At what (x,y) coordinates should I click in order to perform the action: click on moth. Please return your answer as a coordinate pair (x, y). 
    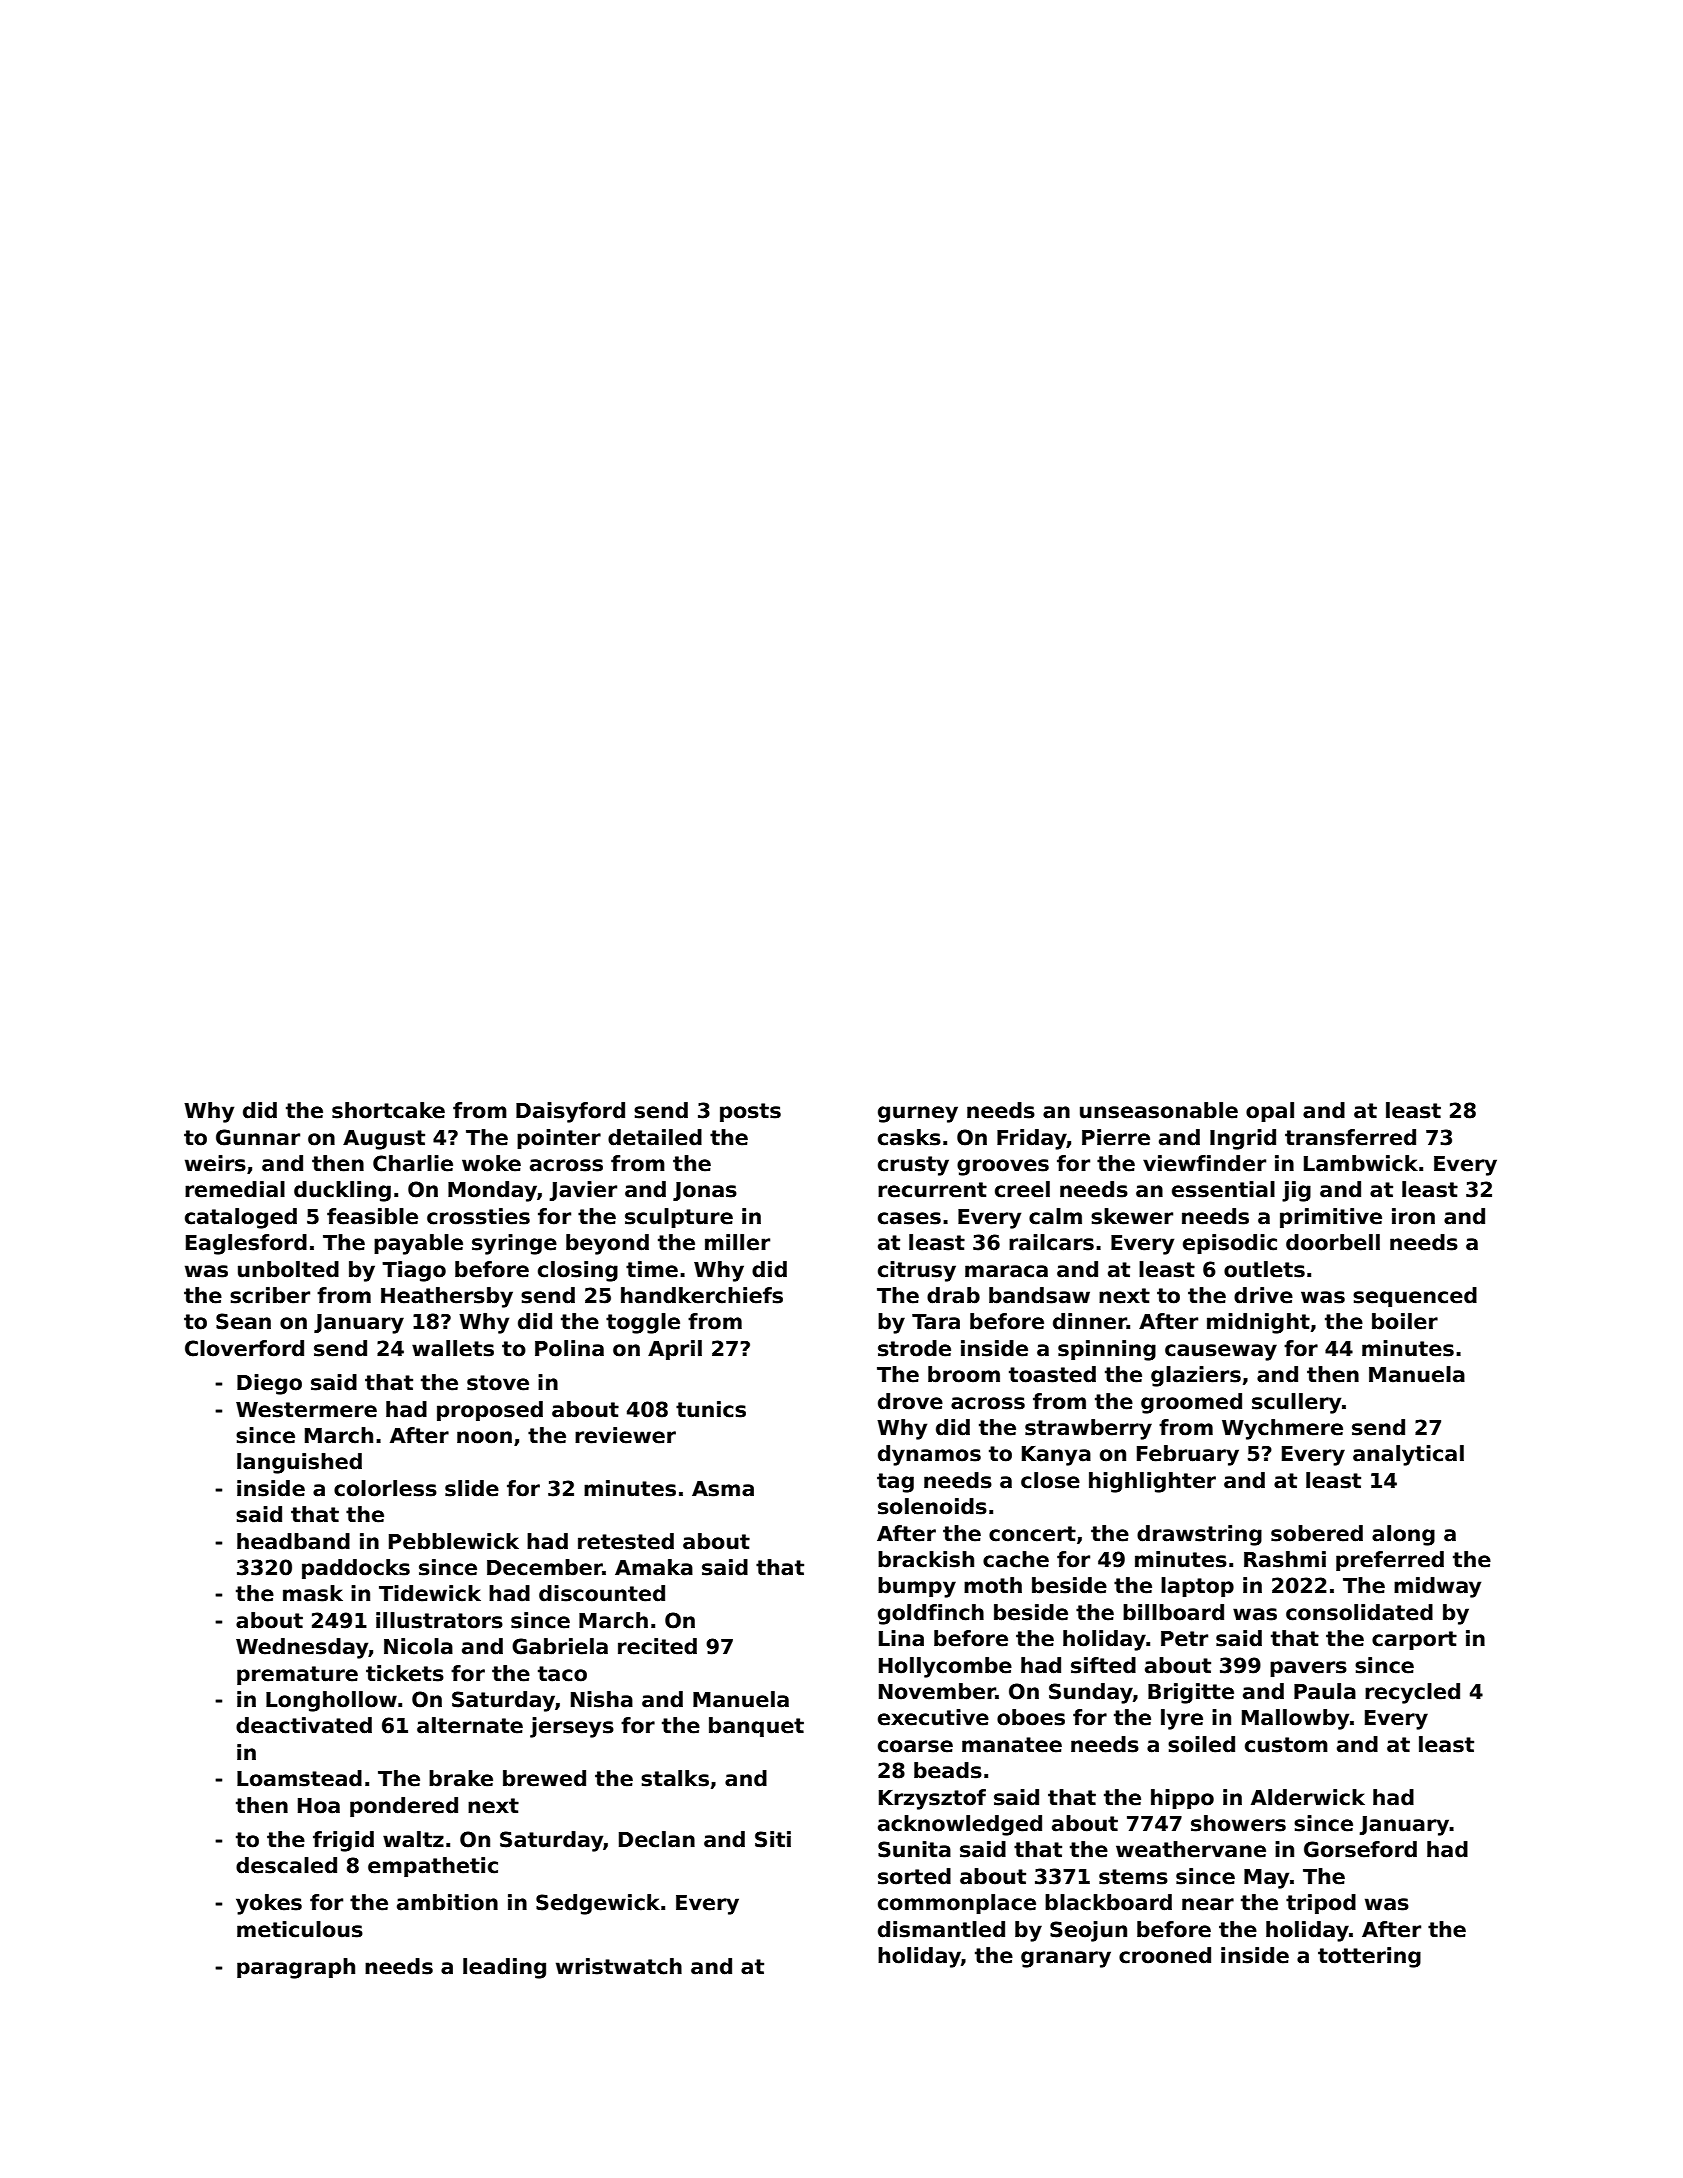
    Looking at the image, I should click on (993, 1585).
